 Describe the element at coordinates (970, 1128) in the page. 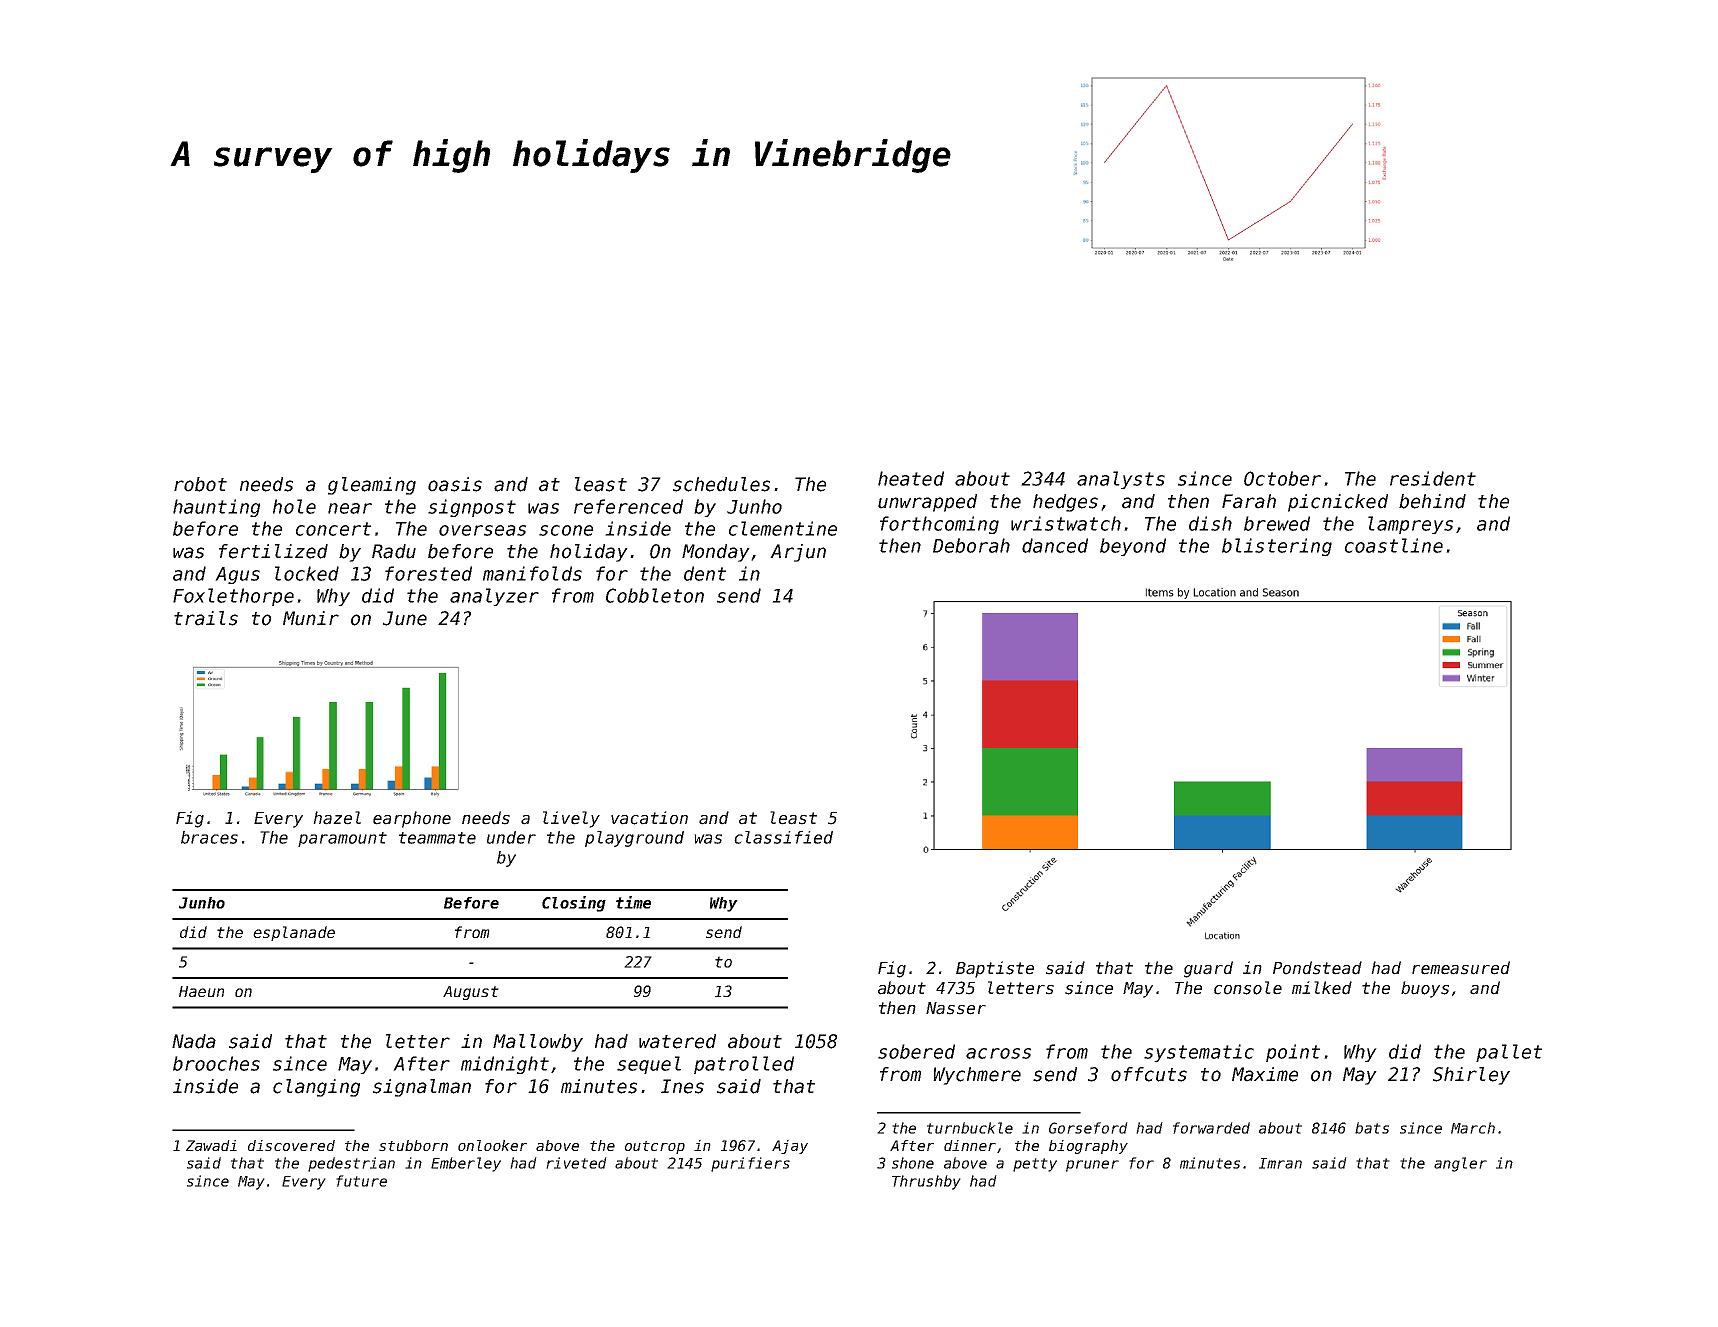

I see `turnbuckle` at that location.
